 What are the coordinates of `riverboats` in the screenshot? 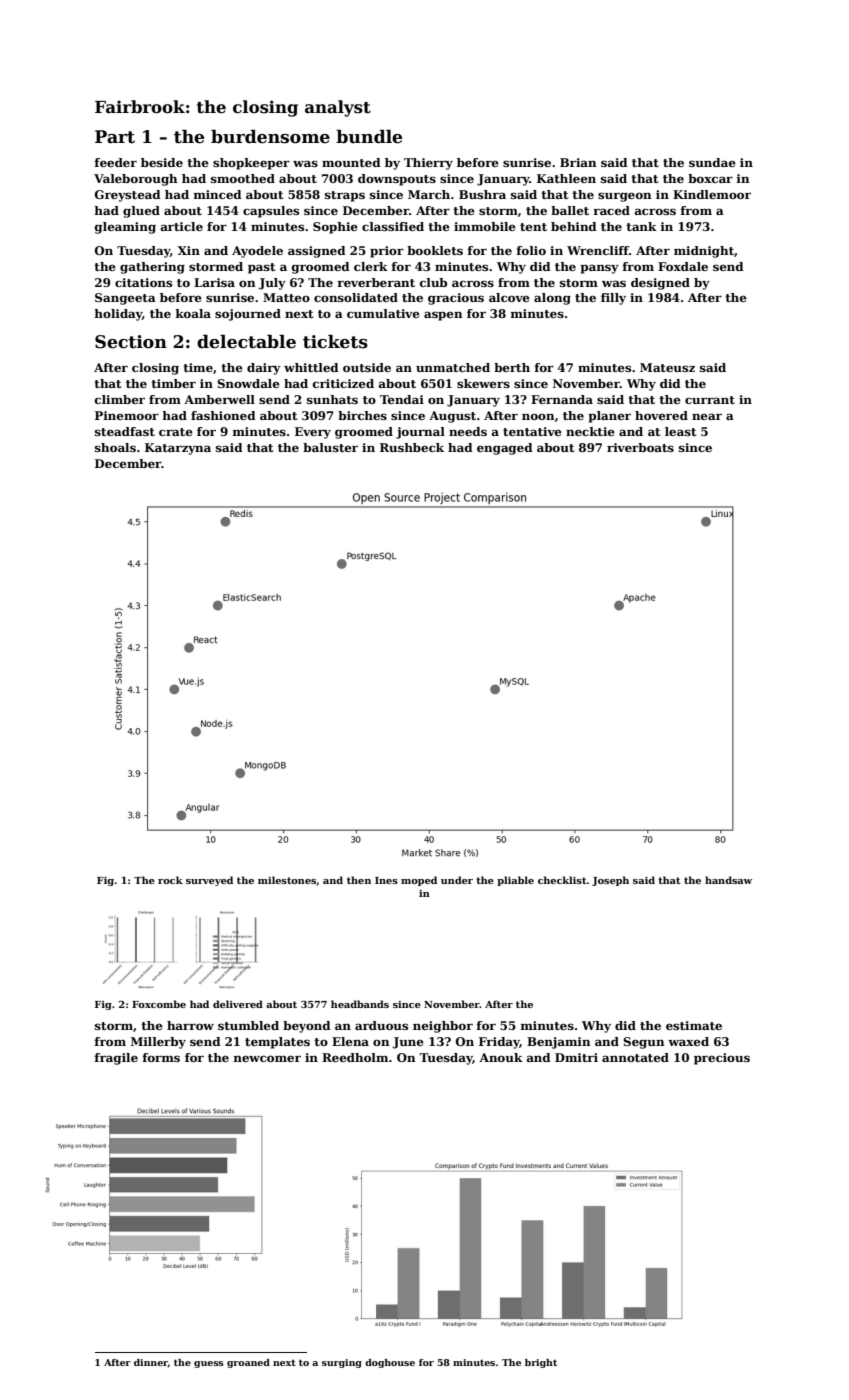 It's located at (640, 447).
